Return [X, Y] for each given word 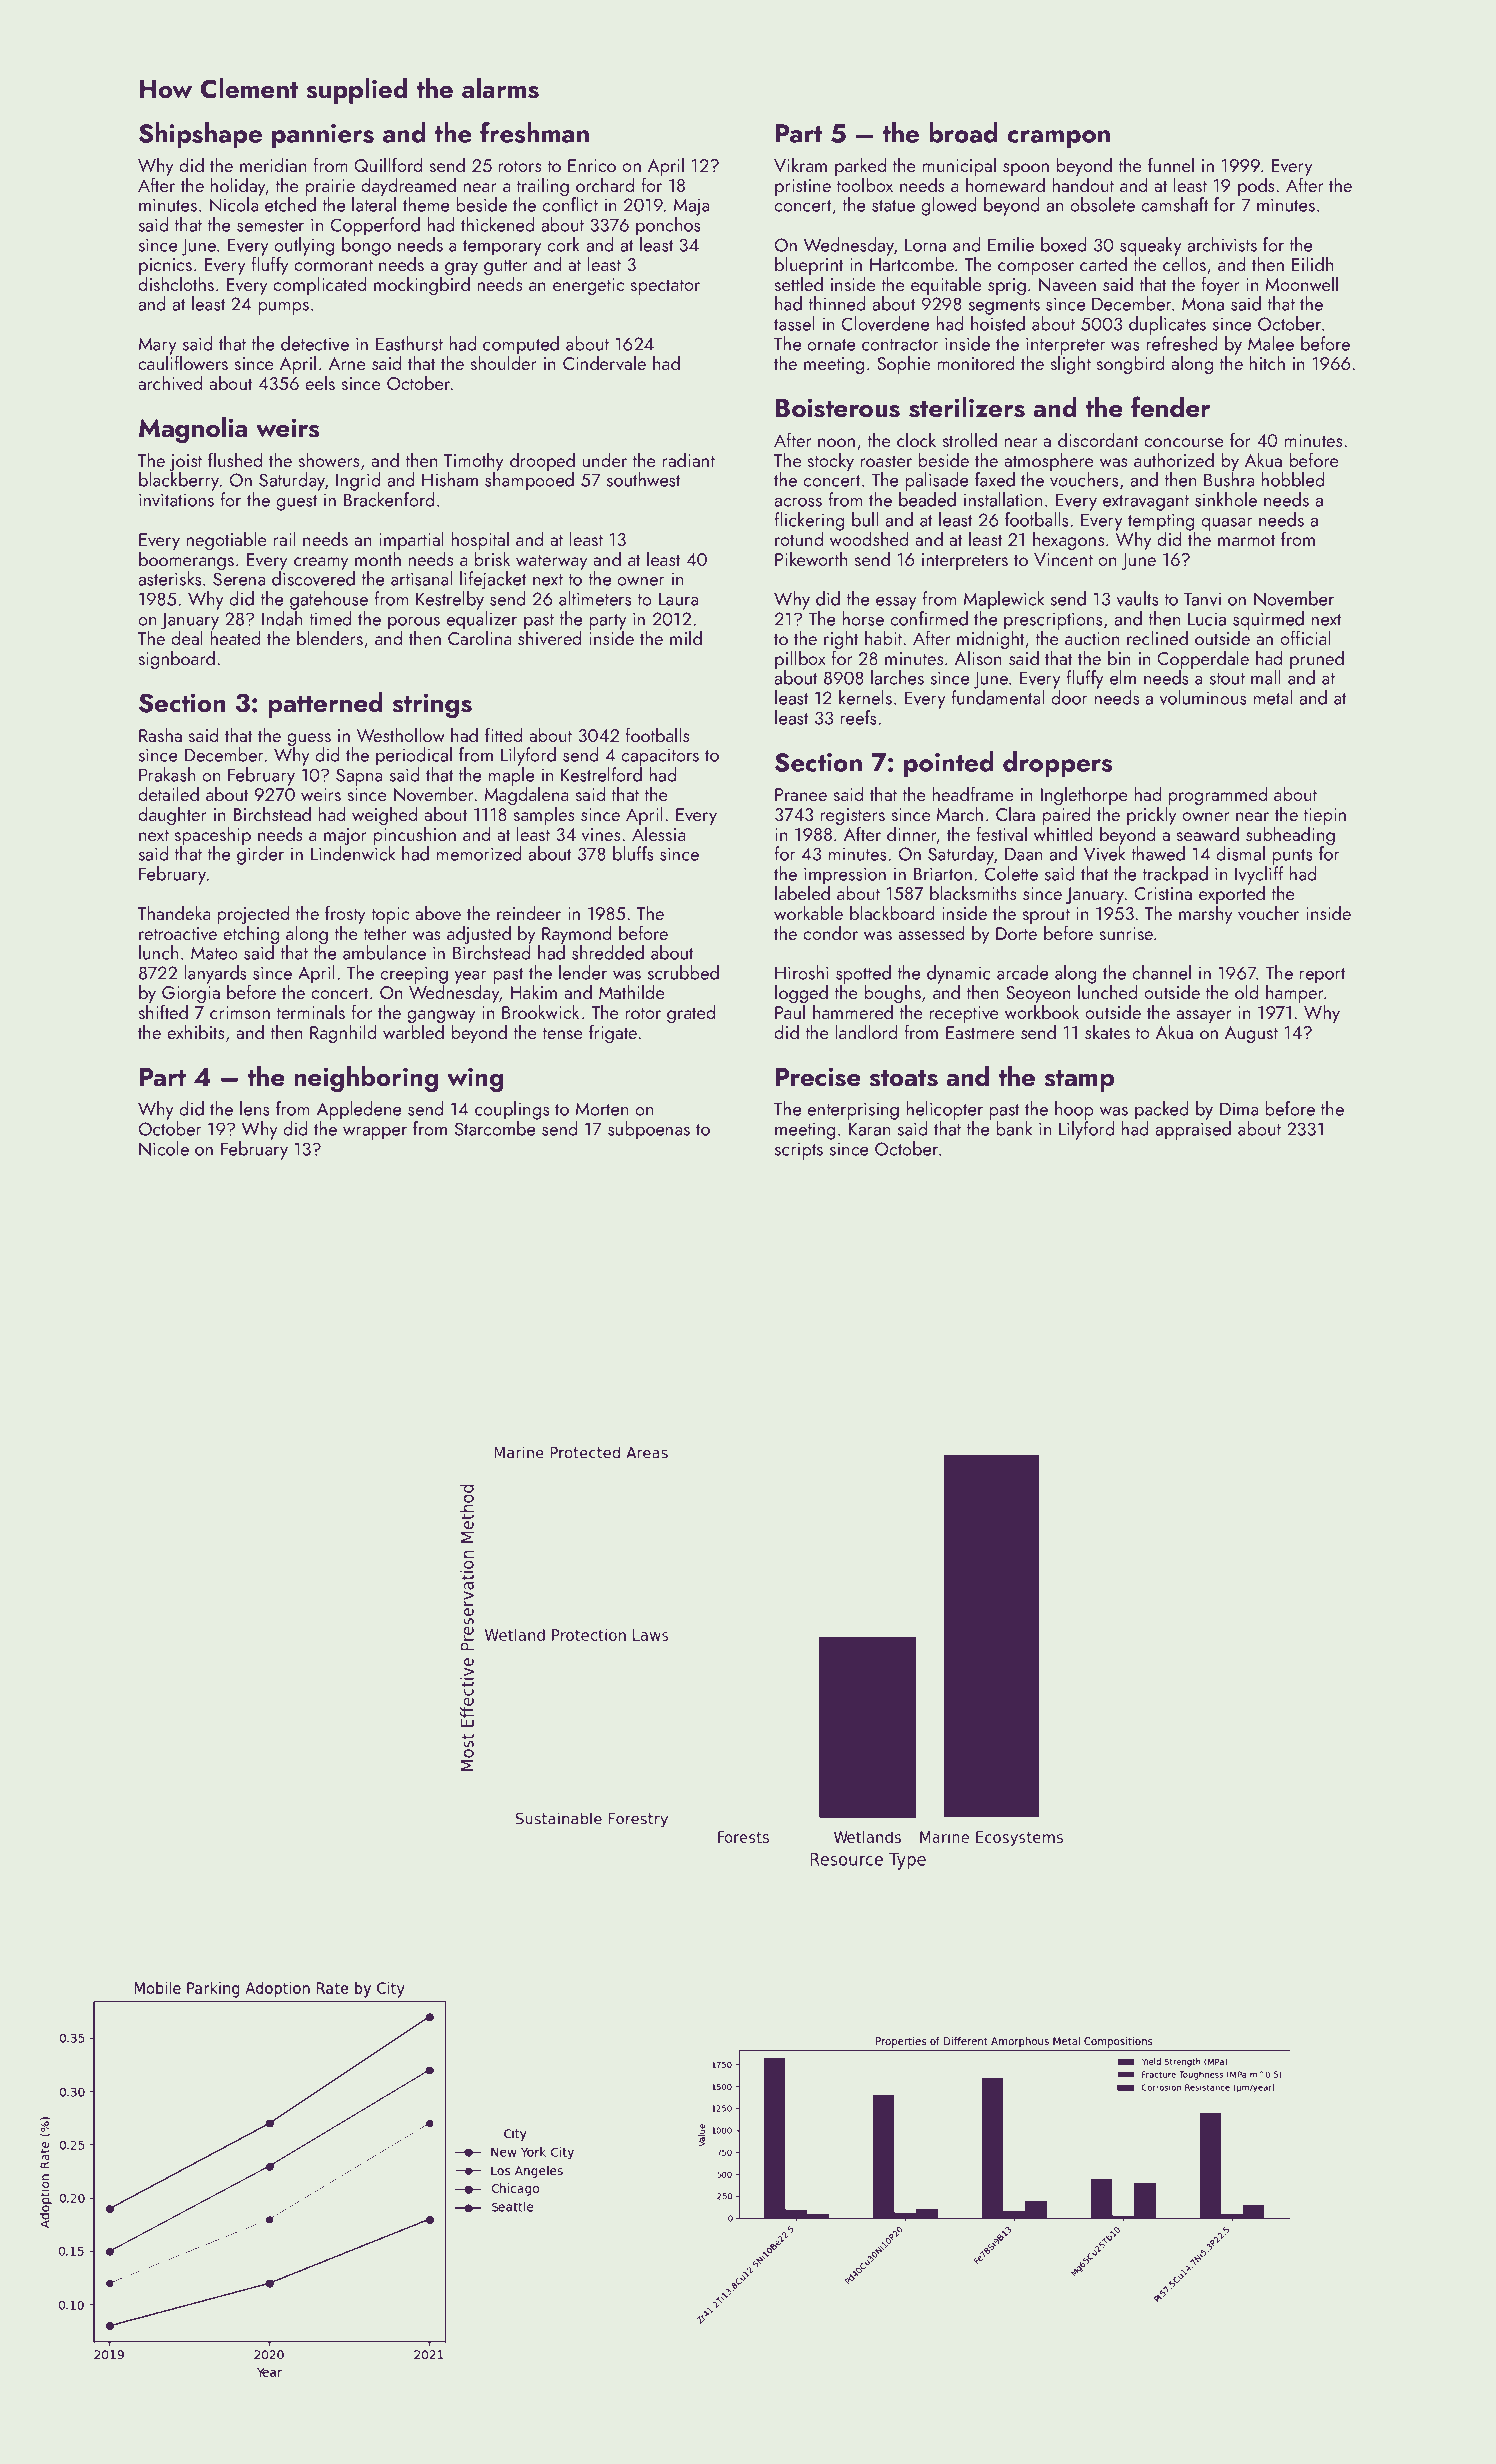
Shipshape [200, 135]
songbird [1130, 364]
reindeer [529, 912]
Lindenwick [353, 853]
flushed [235, 459]
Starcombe [495, 1128]
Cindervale [604, 362]
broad [963, 132]
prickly [1151, 815]
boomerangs [186, 561]
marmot [1247, 540]
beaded [927, 499]
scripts [799, 1151]
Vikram [800, 165]
